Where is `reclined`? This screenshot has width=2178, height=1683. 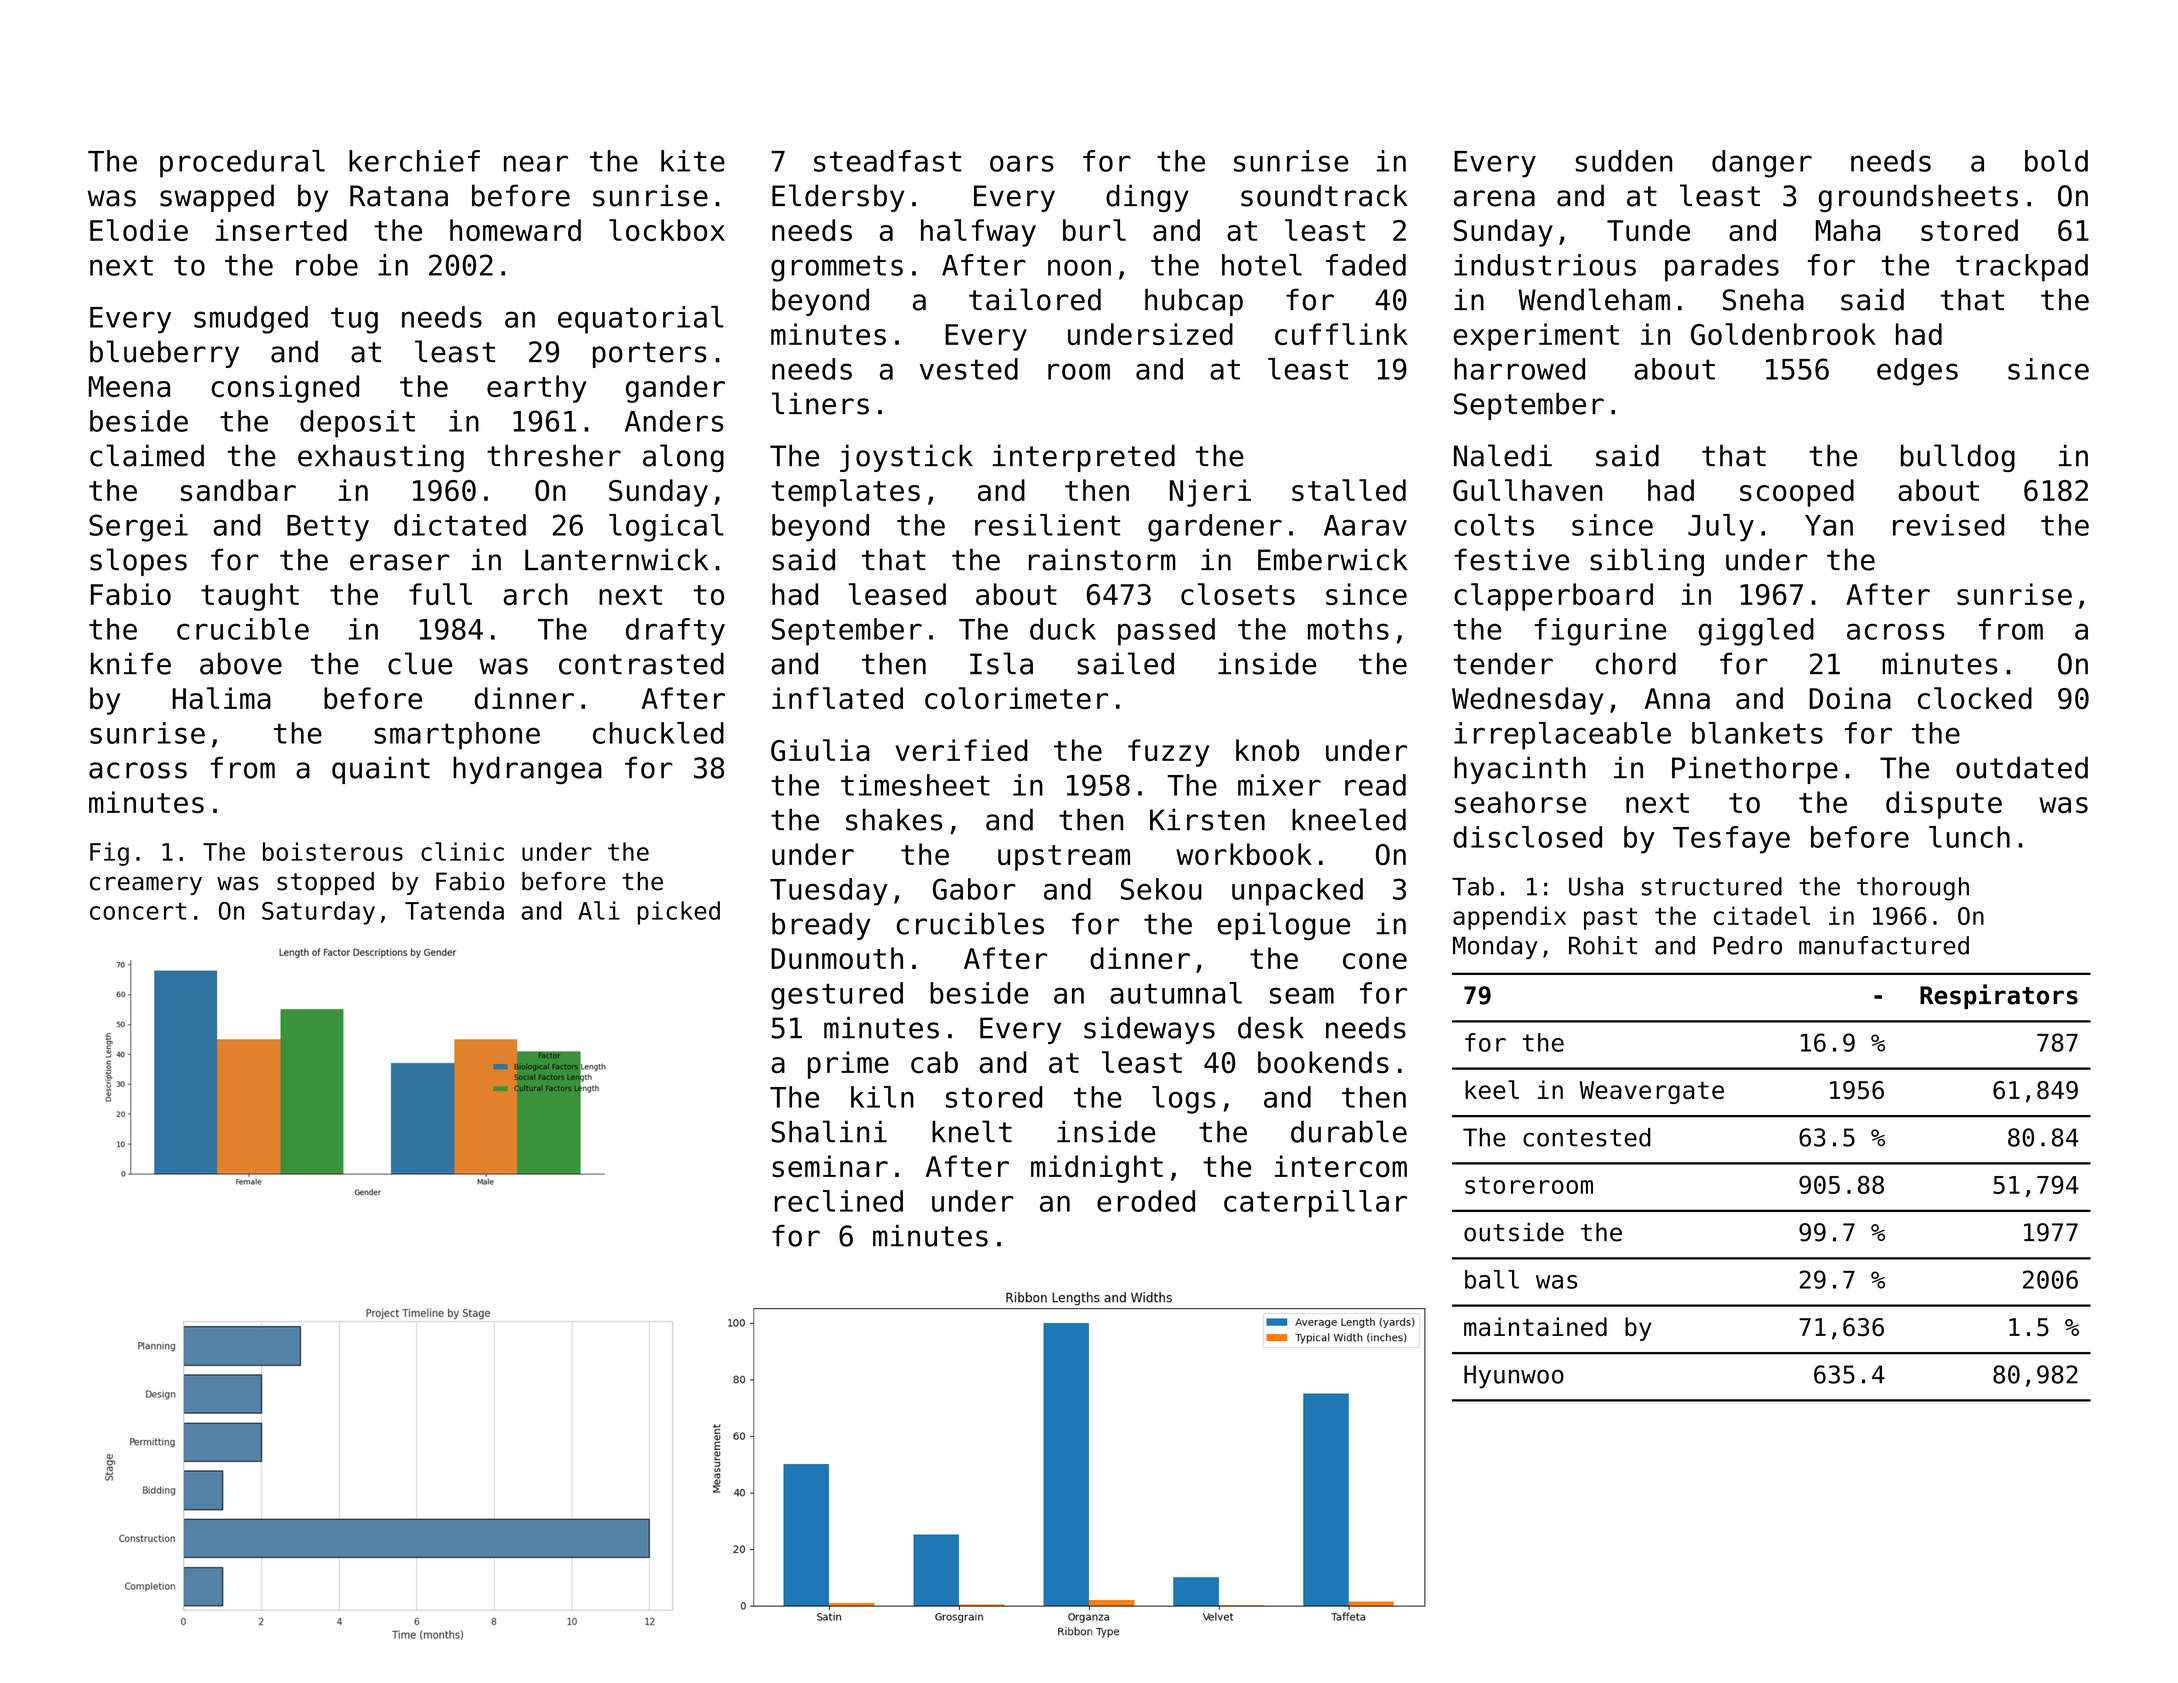
reclined is located at coordinates (839, 1201).
